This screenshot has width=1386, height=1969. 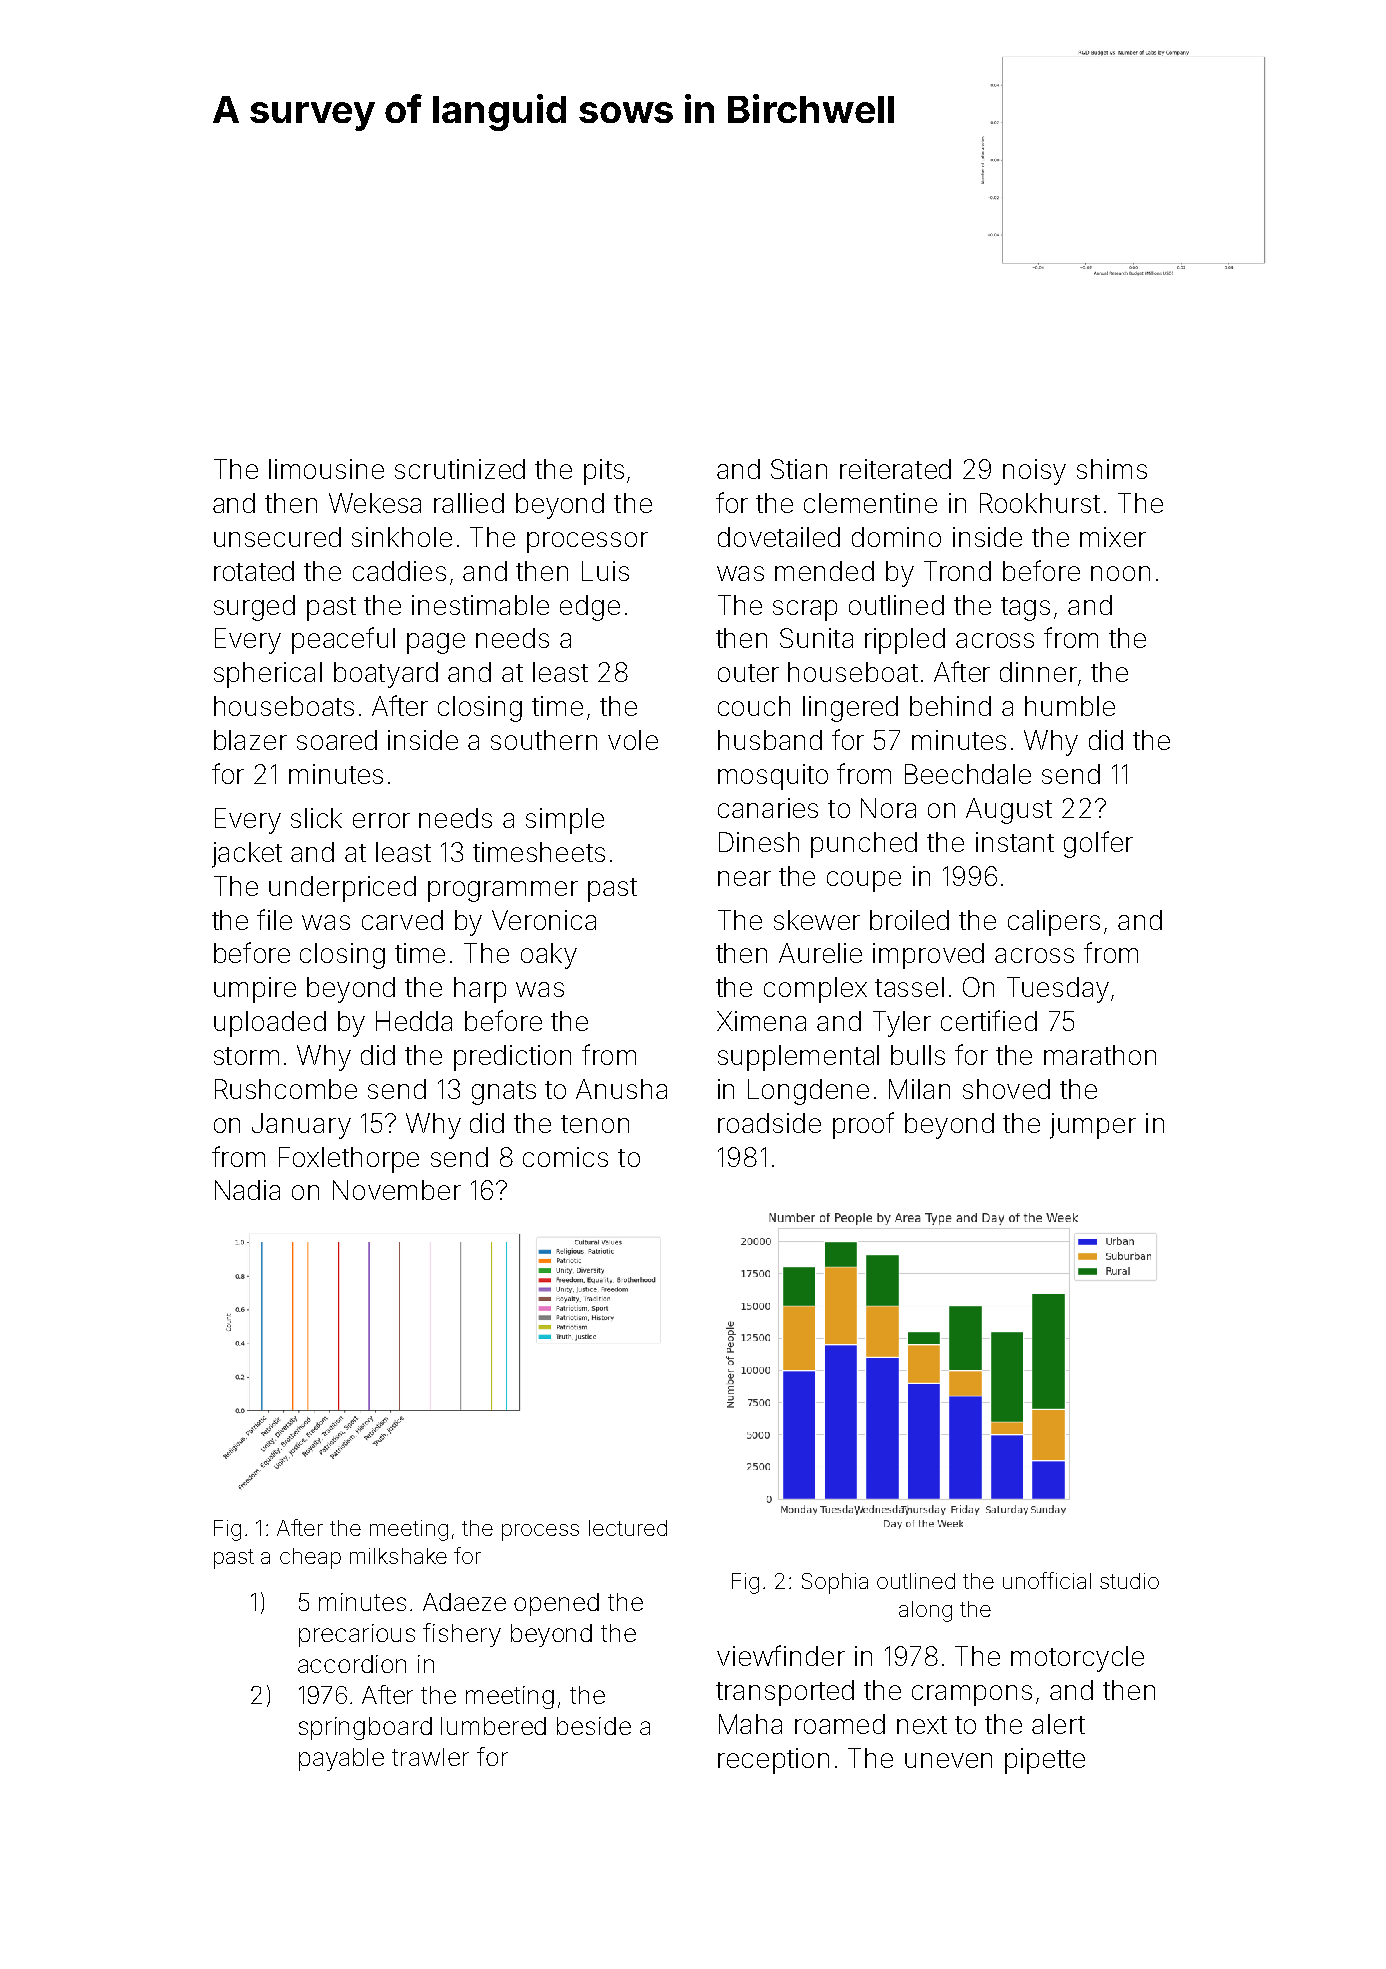 What do you see at coordinates (341, 1759) in the screenshot?
I see `payable` at bounding box center [341, 1759].
